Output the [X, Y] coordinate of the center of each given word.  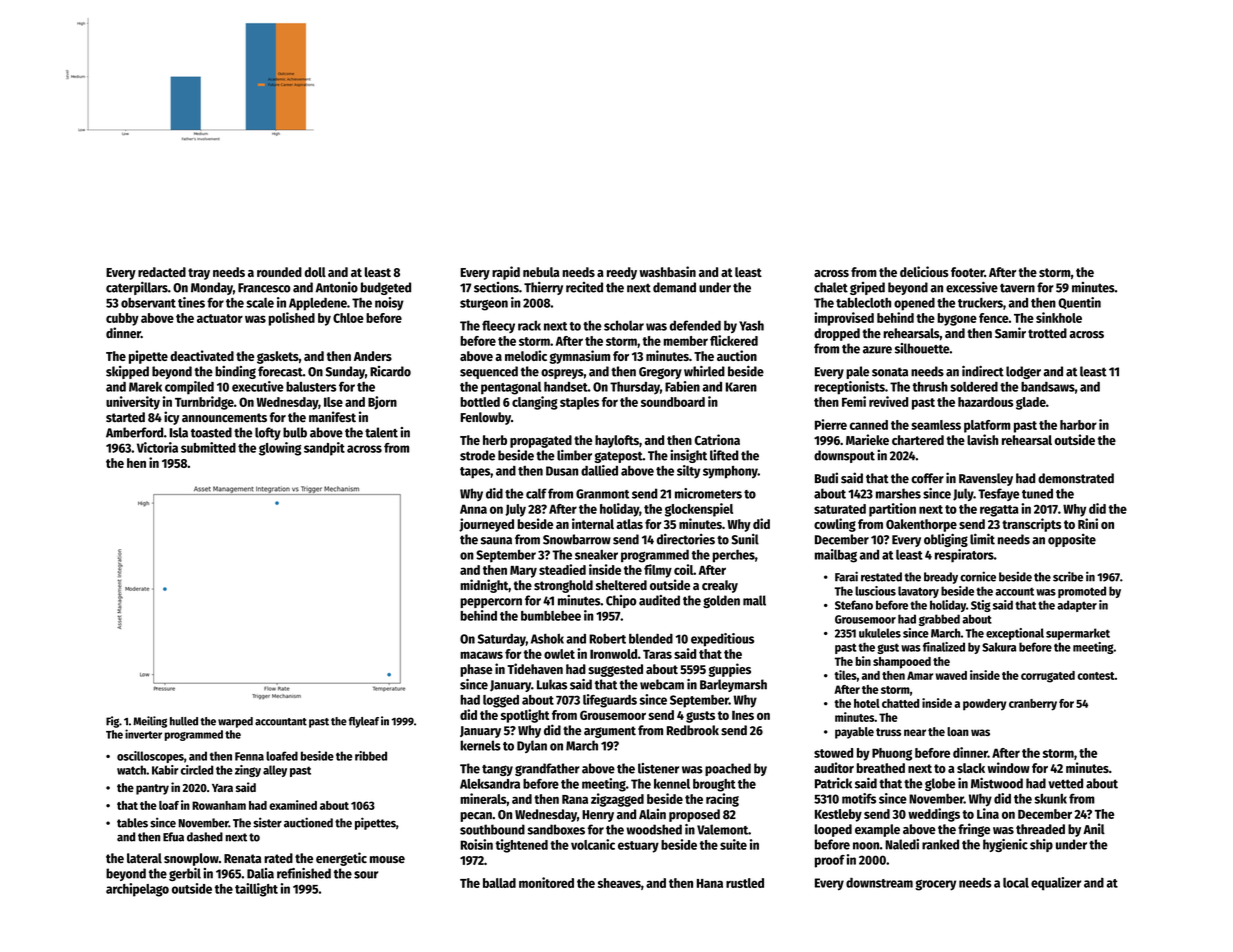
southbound [492, 829]
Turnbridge [204, 403]
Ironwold [613, 654]
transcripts [1031, 525]
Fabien [682, 386]
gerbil [185, 874]
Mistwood [997, 783]
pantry [152, 789]
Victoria [157, 447]
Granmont [602, 494]
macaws [481, 655]
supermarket [1078, 634]
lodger [1023, 372]
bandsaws [1048, 387]
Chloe [348, 318]
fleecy [498, 326]
